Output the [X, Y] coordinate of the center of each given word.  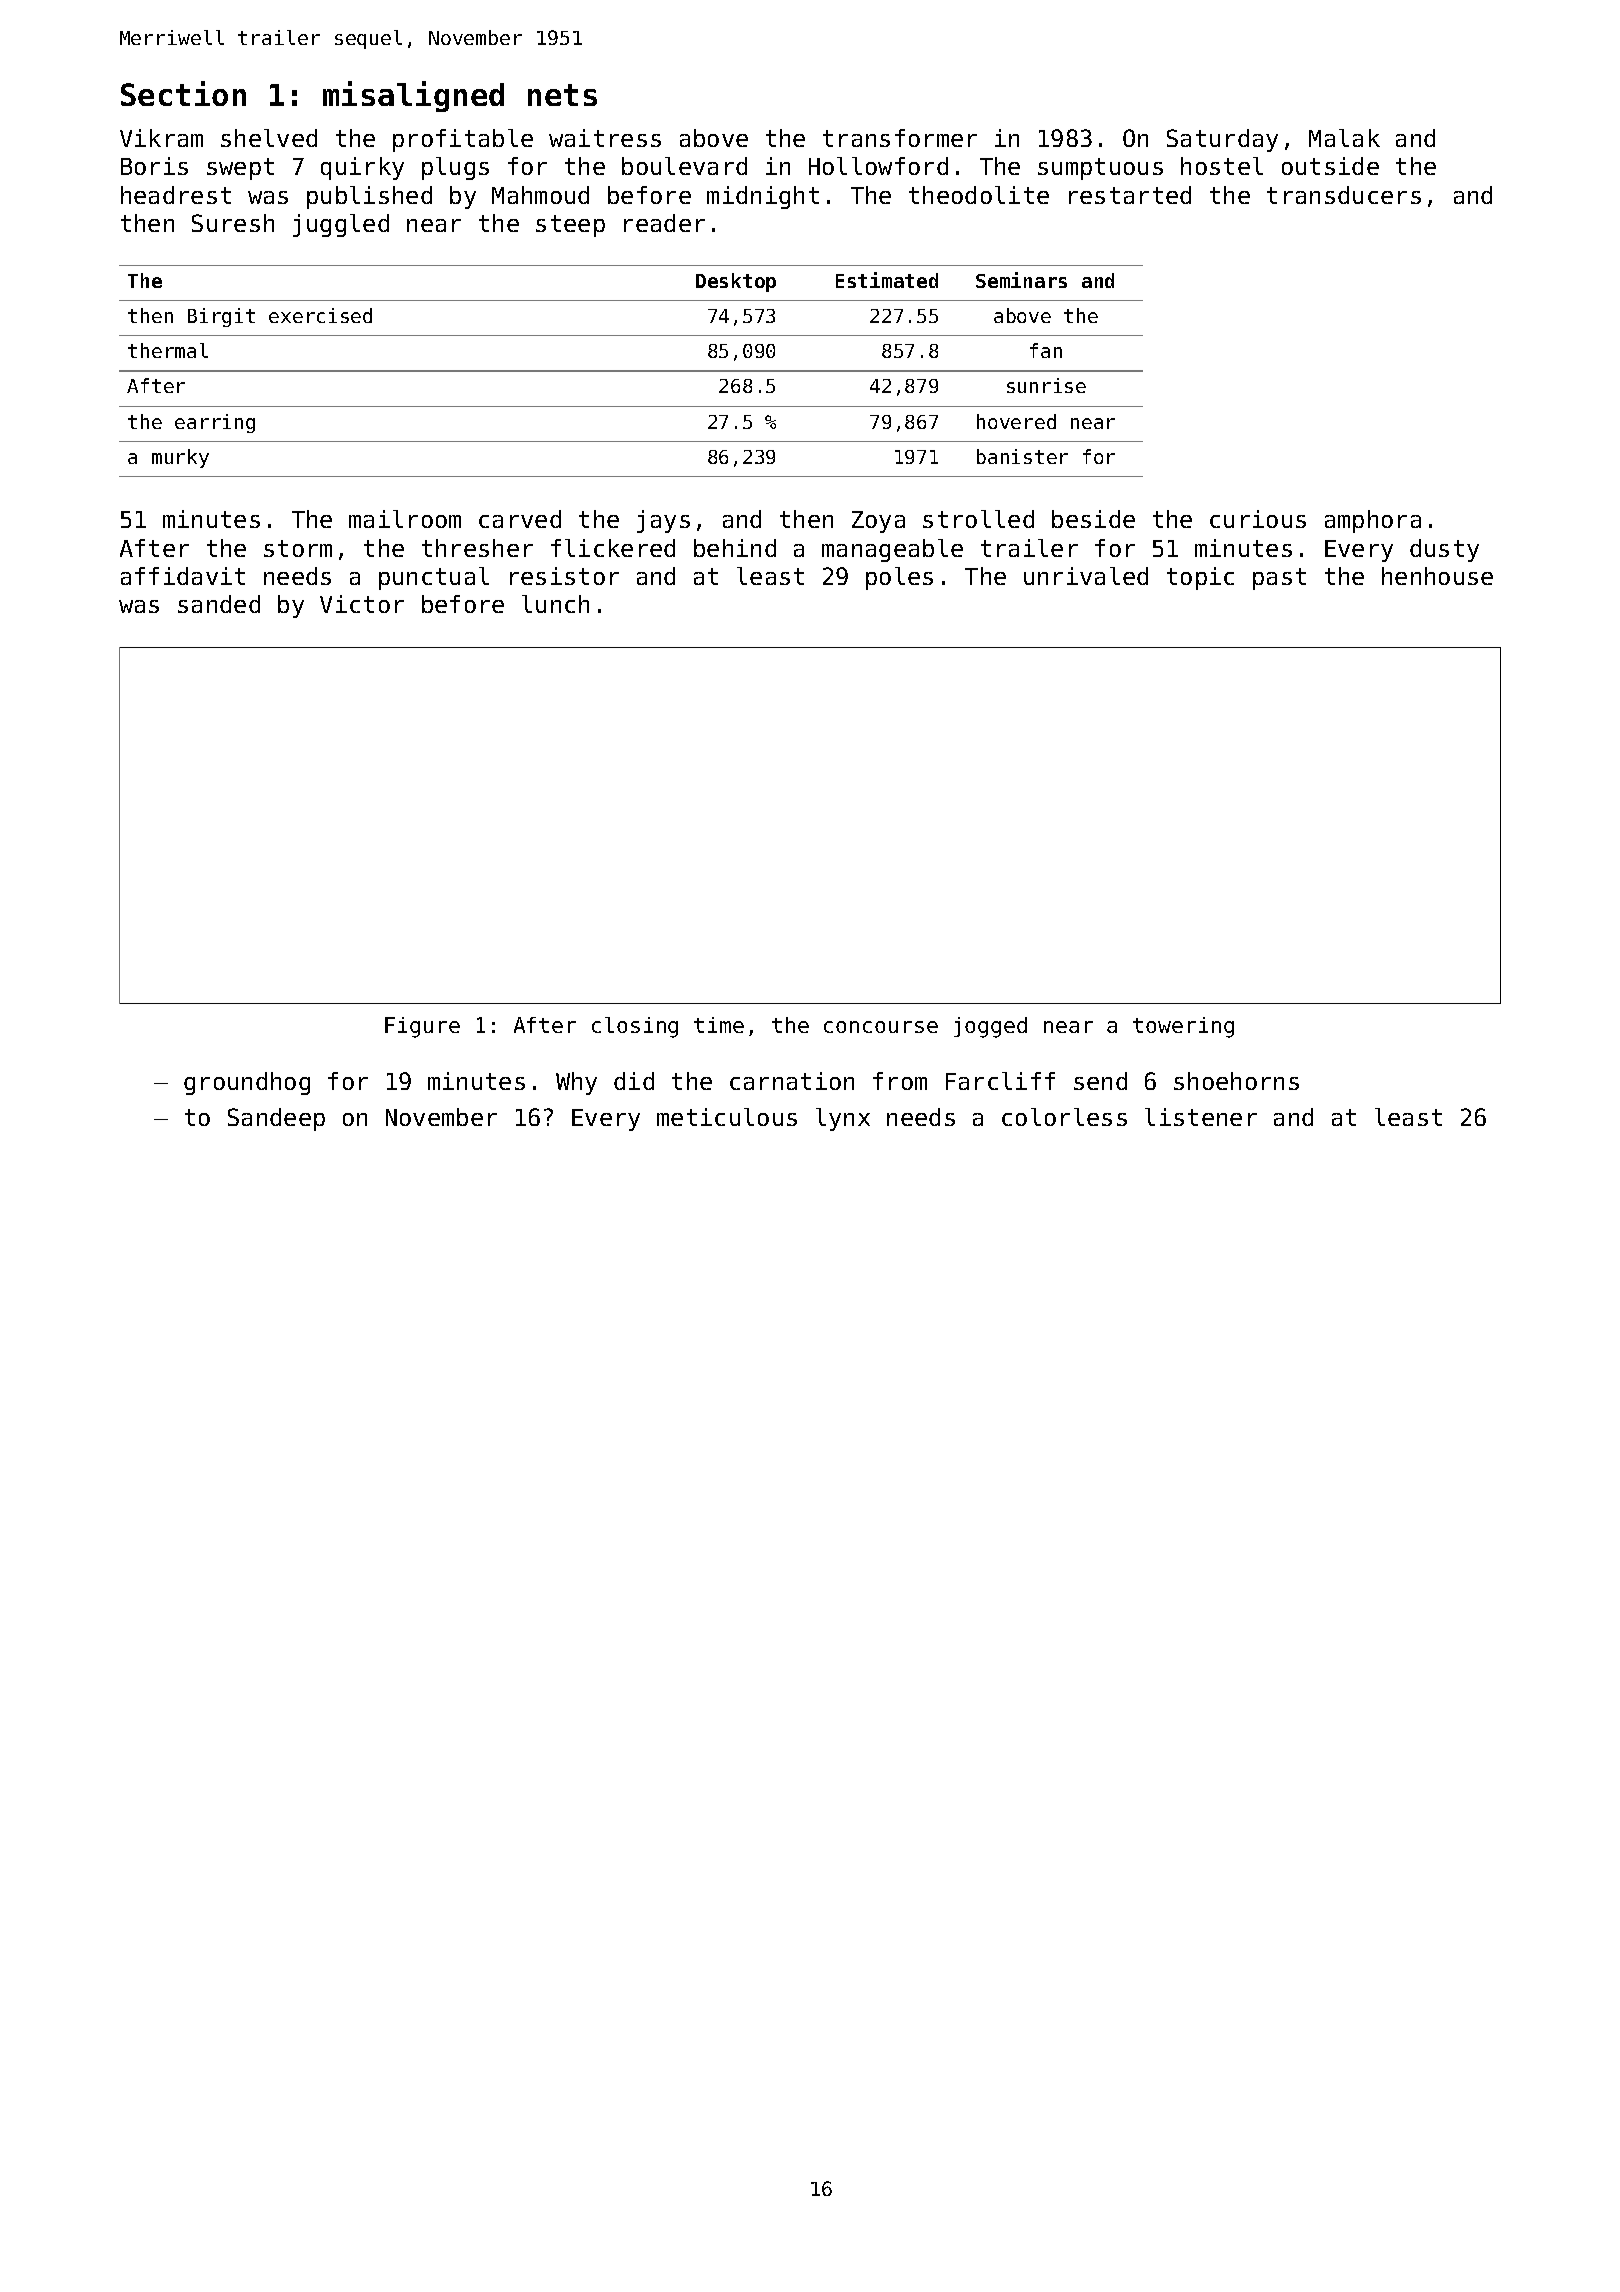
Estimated [887, 280]
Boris [154, 166]
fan [1046, 350]
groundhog [247, 1083]
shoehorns [1236, 1081]
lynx [843, 1119]
